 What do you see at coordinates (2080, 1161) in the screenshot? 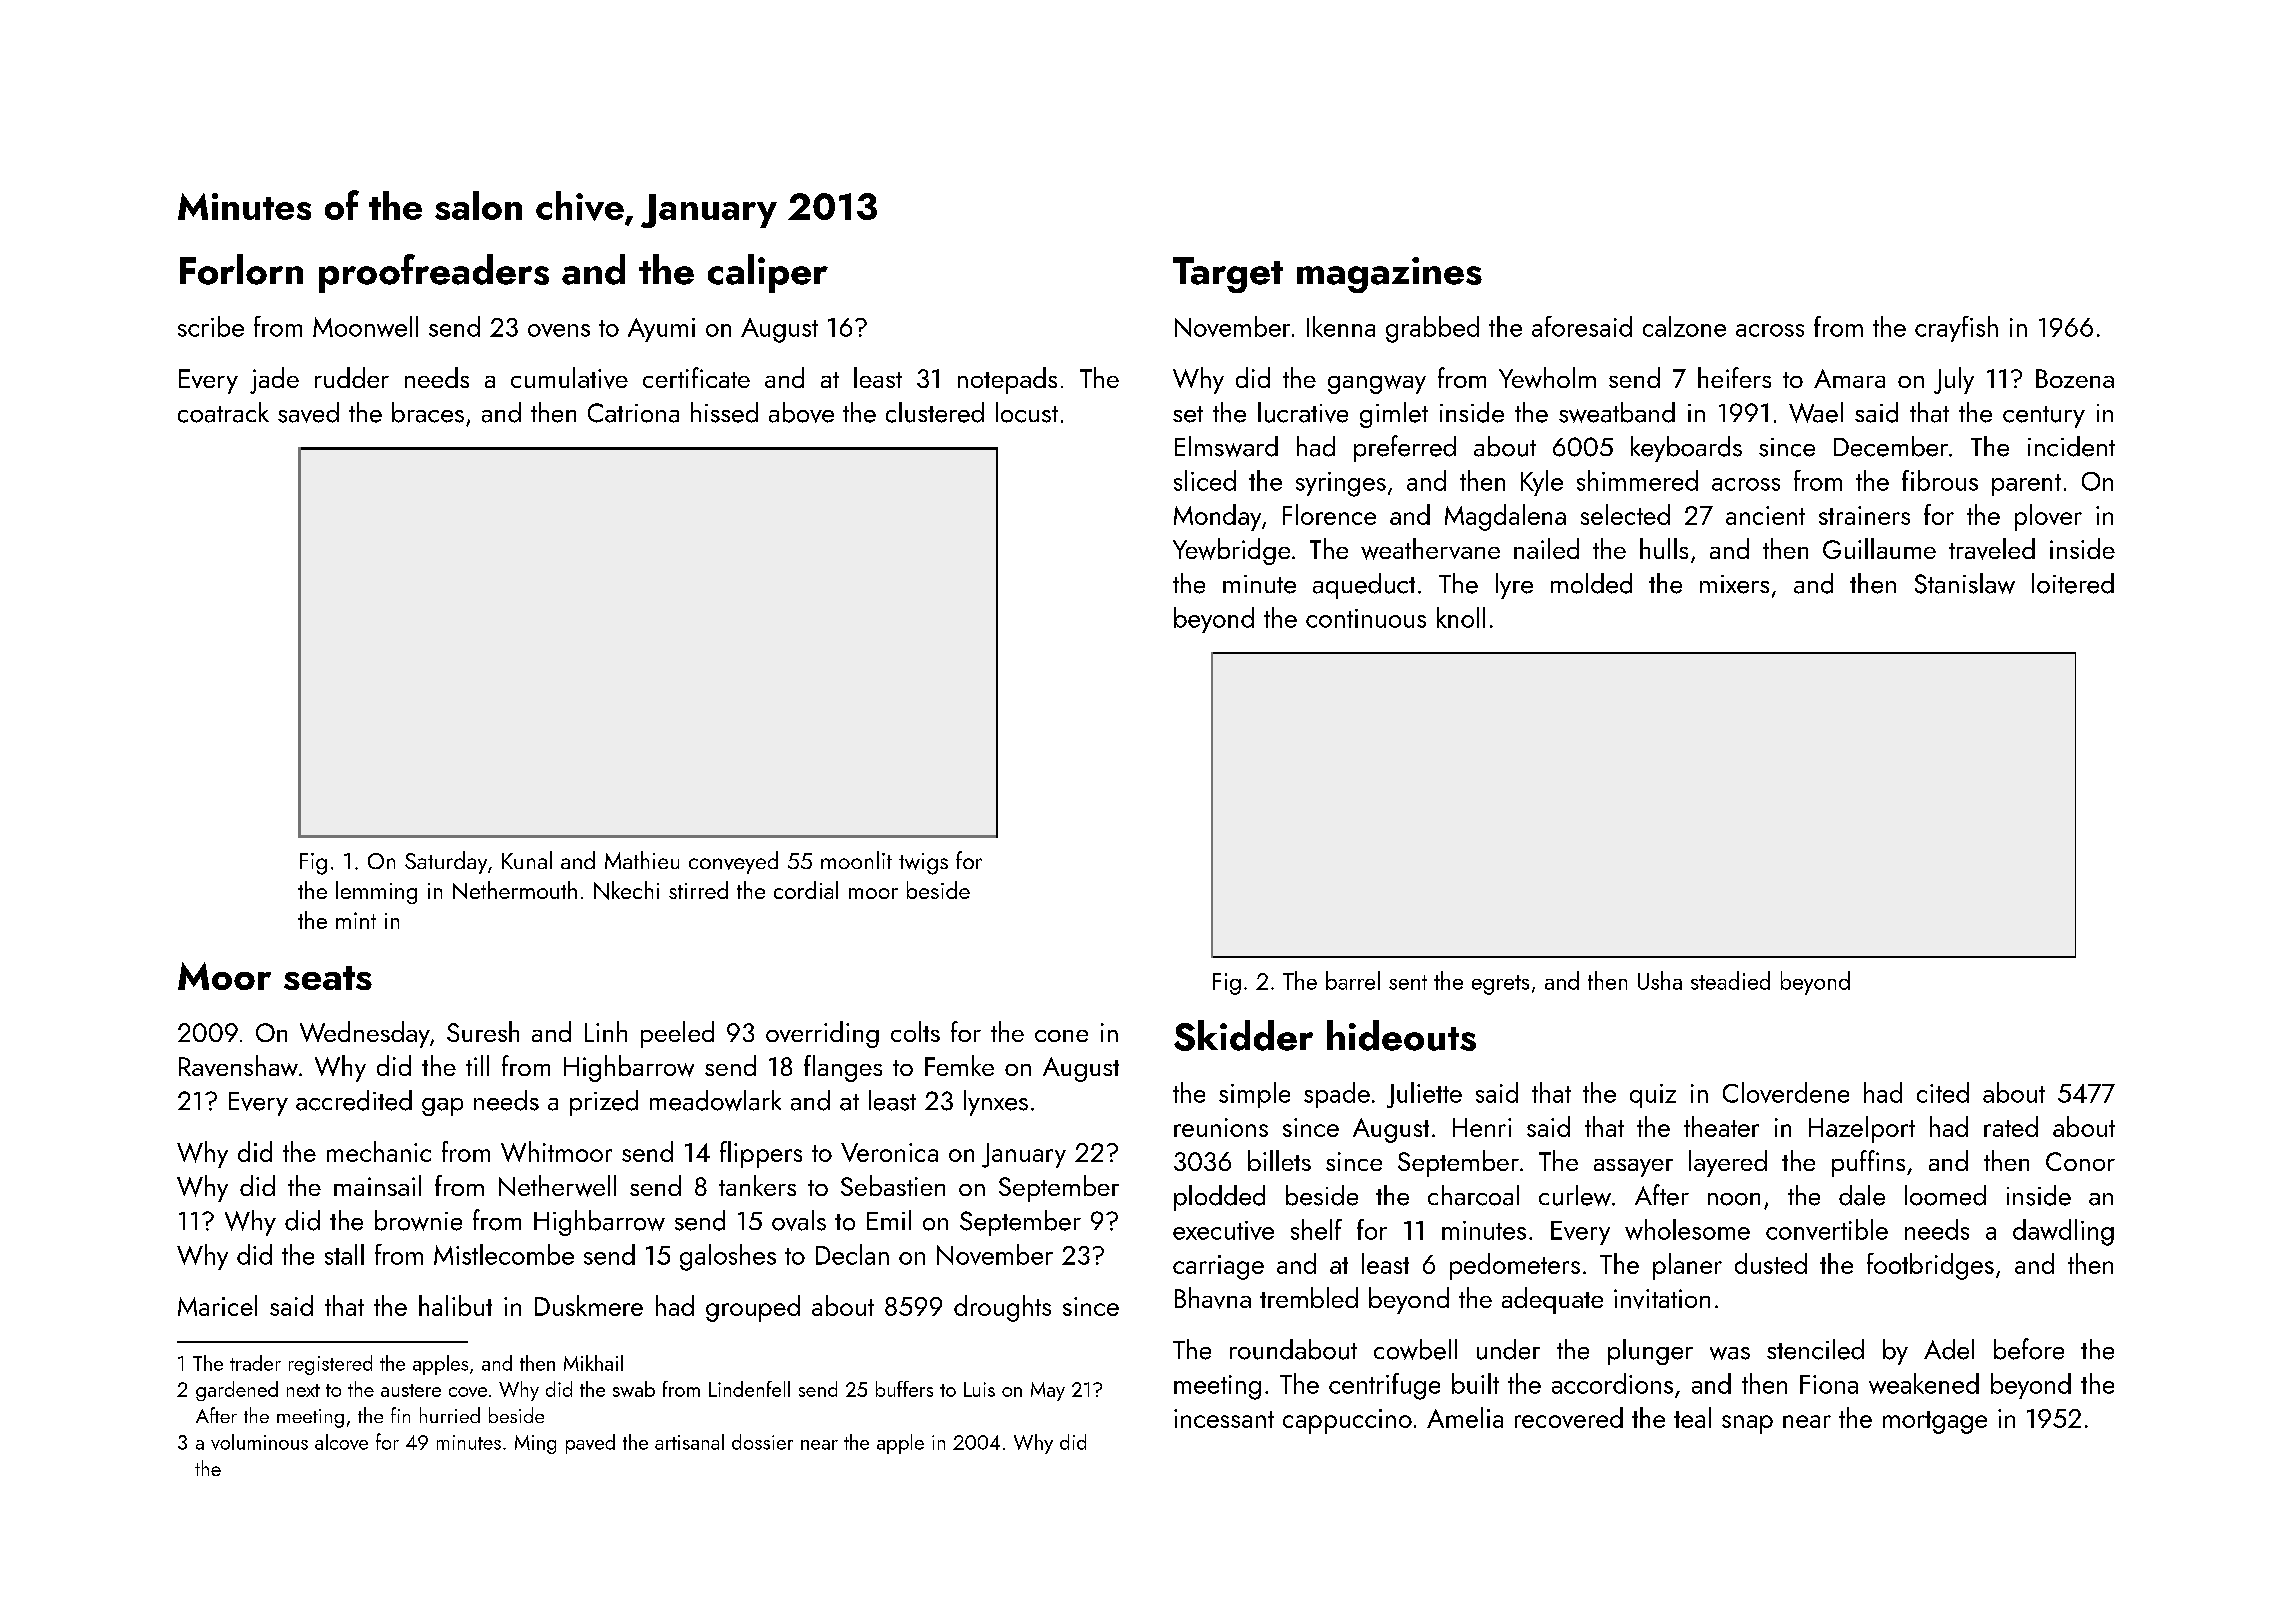
I see `Conor` at bounding box center [2080, 1161].
